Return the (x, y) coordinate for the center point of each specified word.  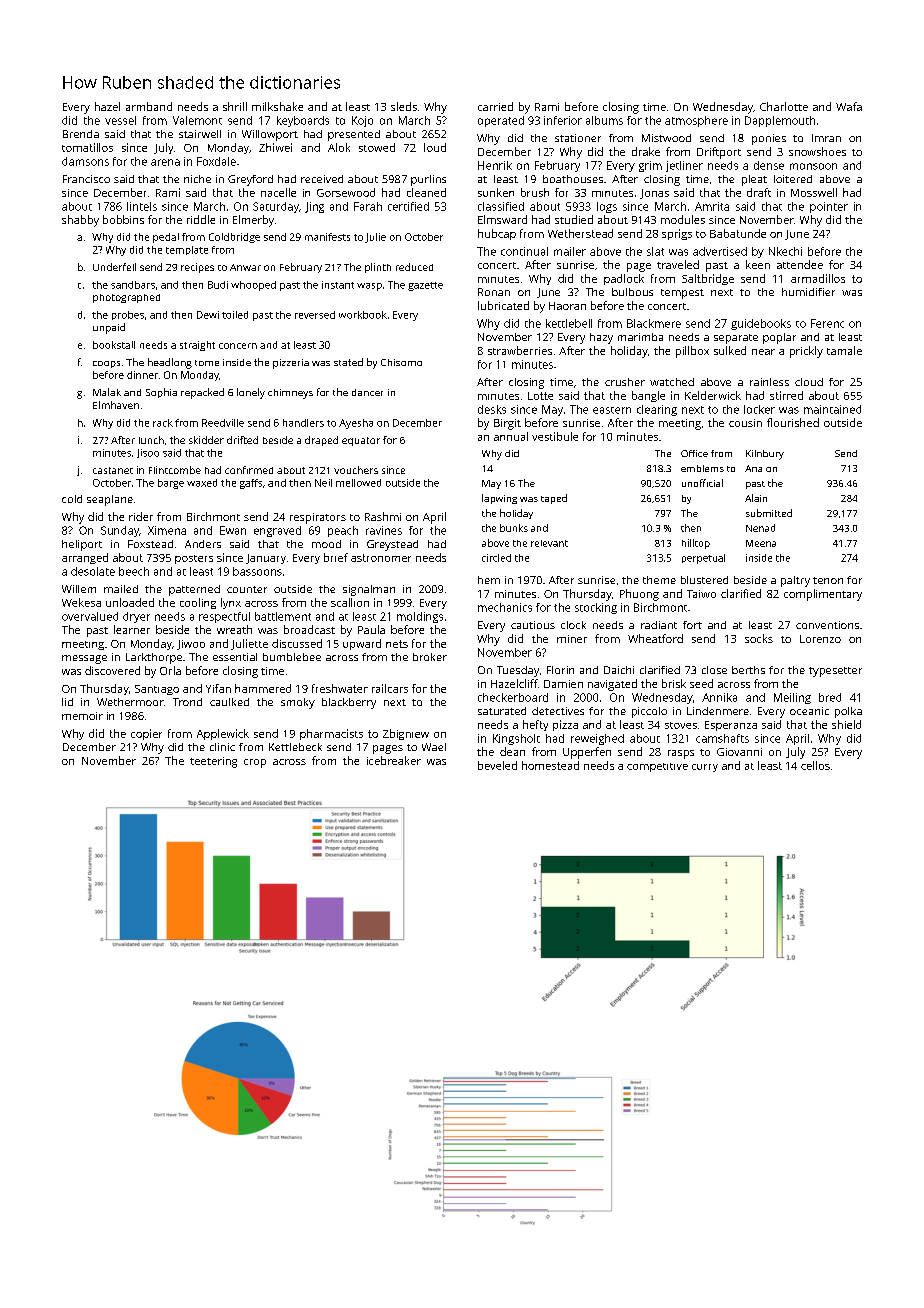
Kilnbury (765, 455)
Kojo (362, 121)
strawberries (520, 350)
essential (235, 657)
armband (149, 106)
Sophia (161, 393)
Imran (826, 138)
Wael (434, 747)
